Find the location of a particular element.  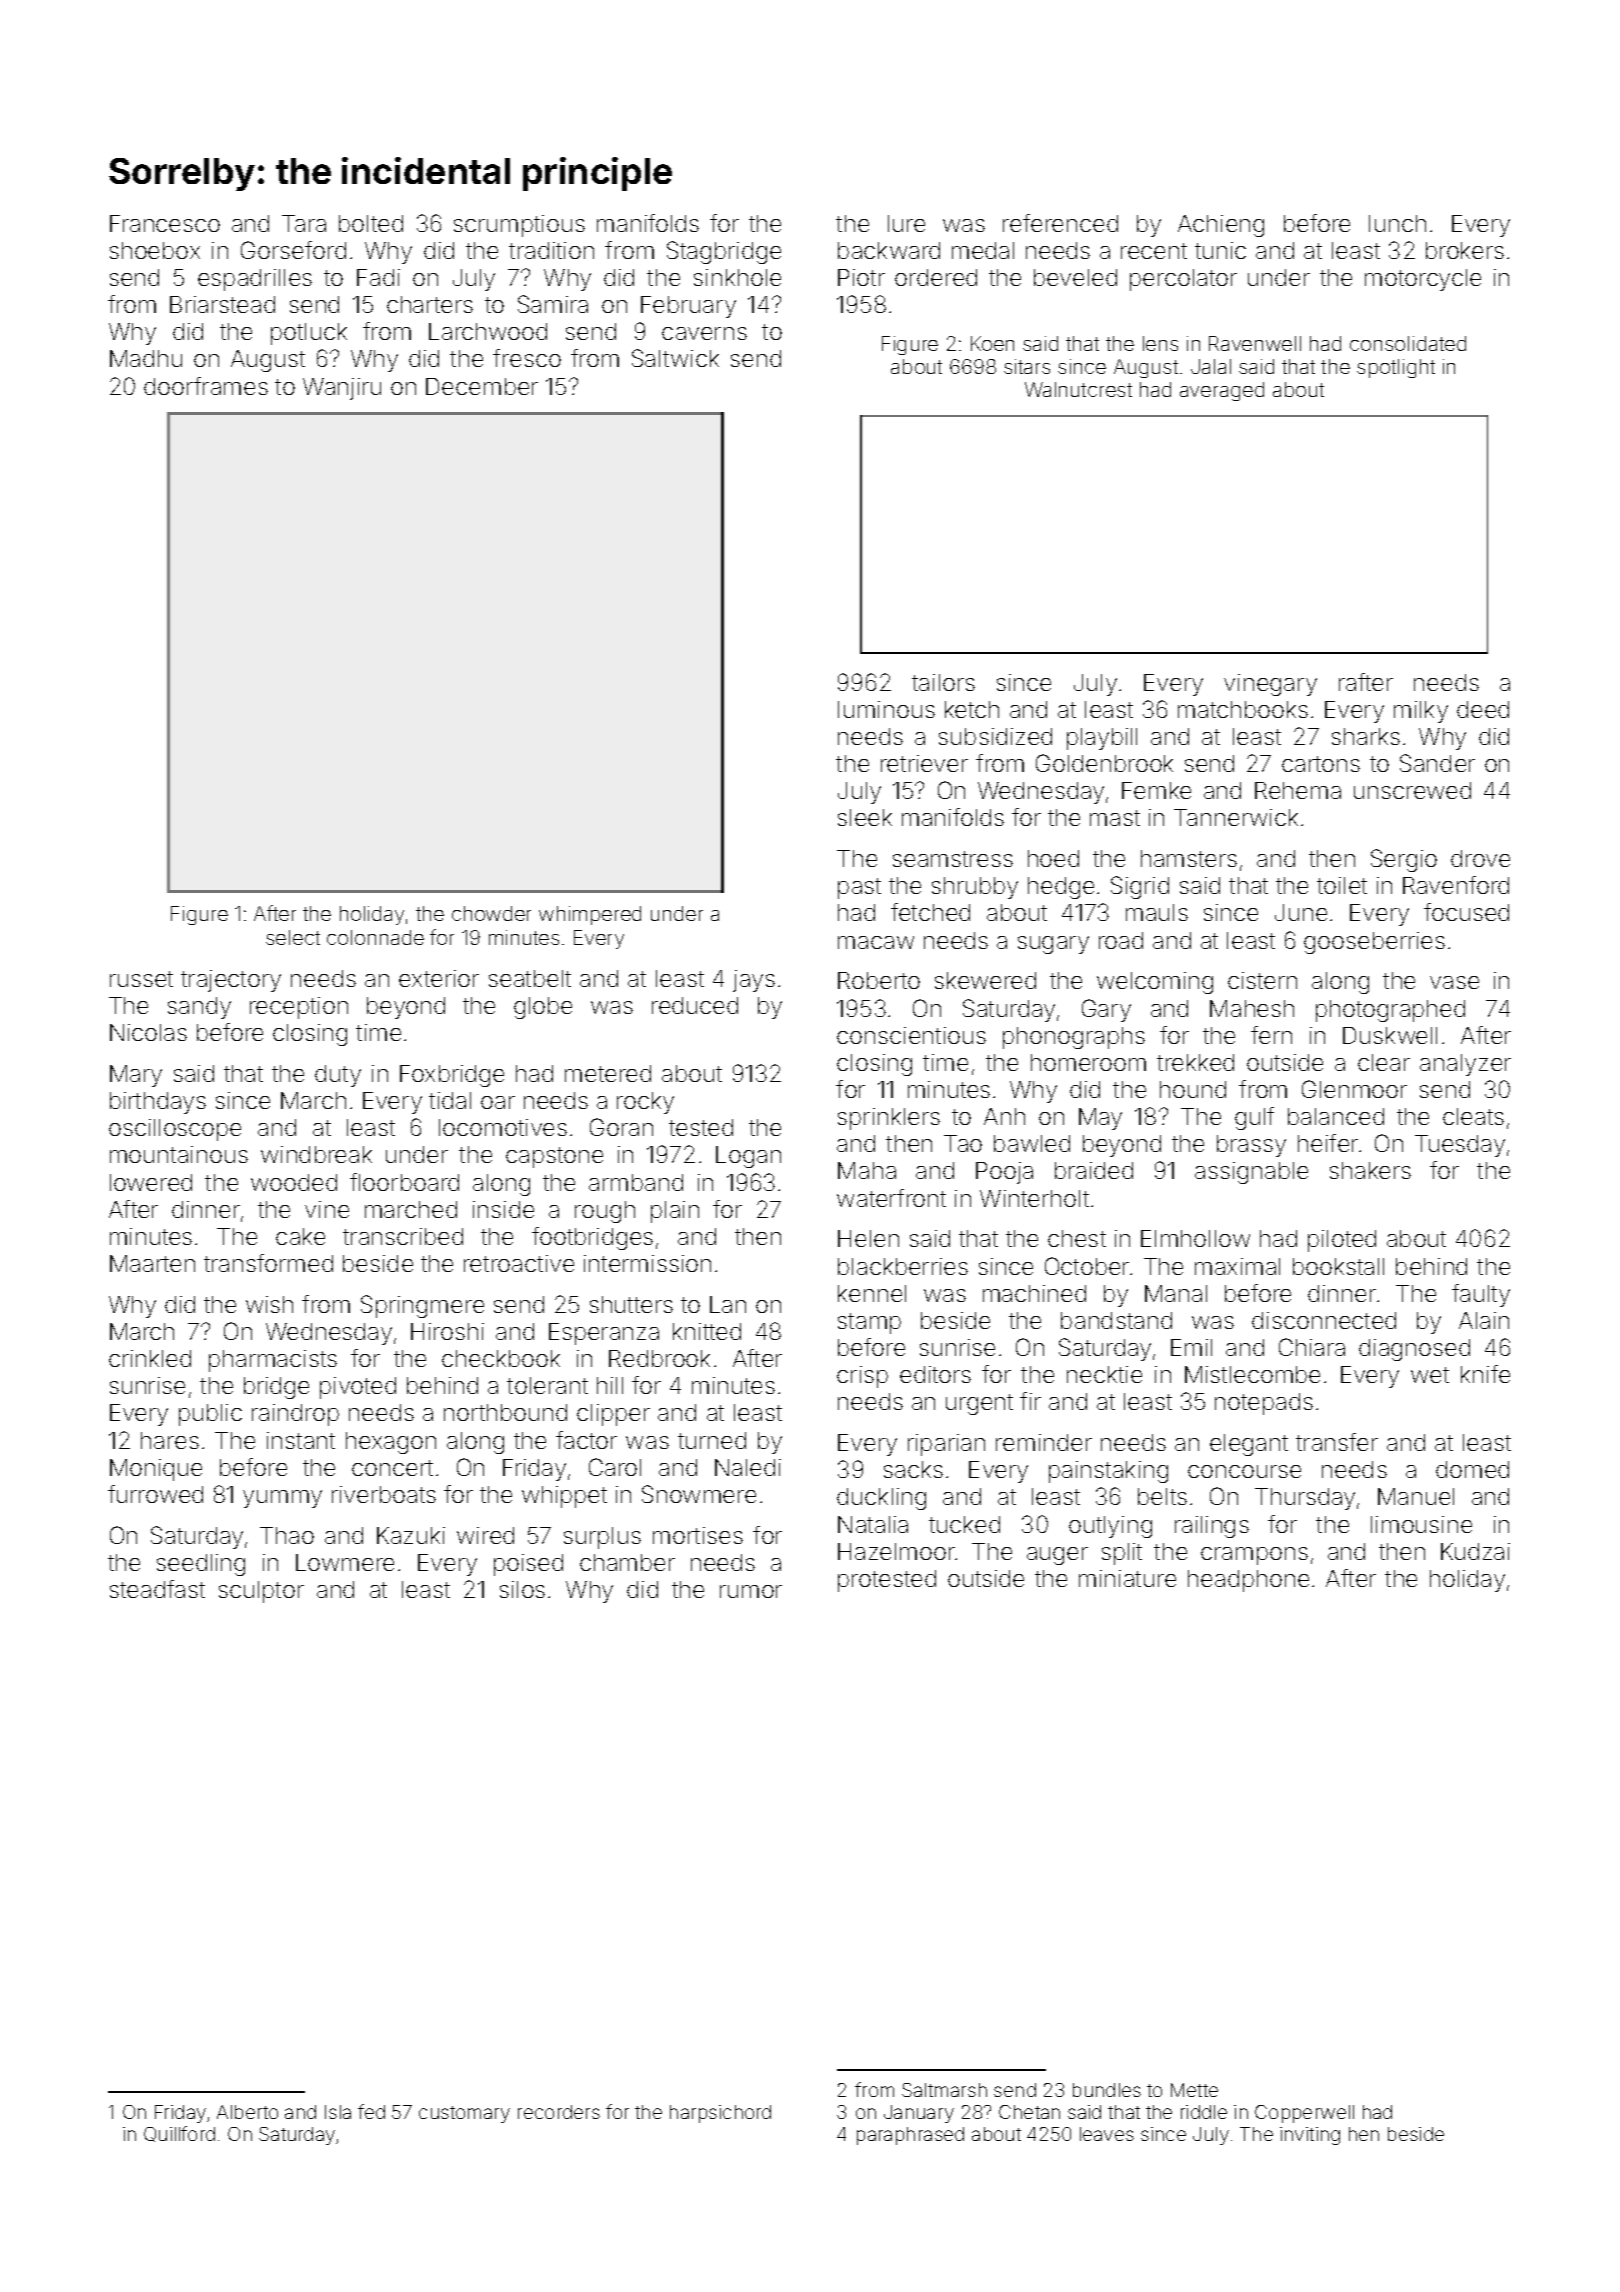

Anh is located at coordinates (1004, 1116).
